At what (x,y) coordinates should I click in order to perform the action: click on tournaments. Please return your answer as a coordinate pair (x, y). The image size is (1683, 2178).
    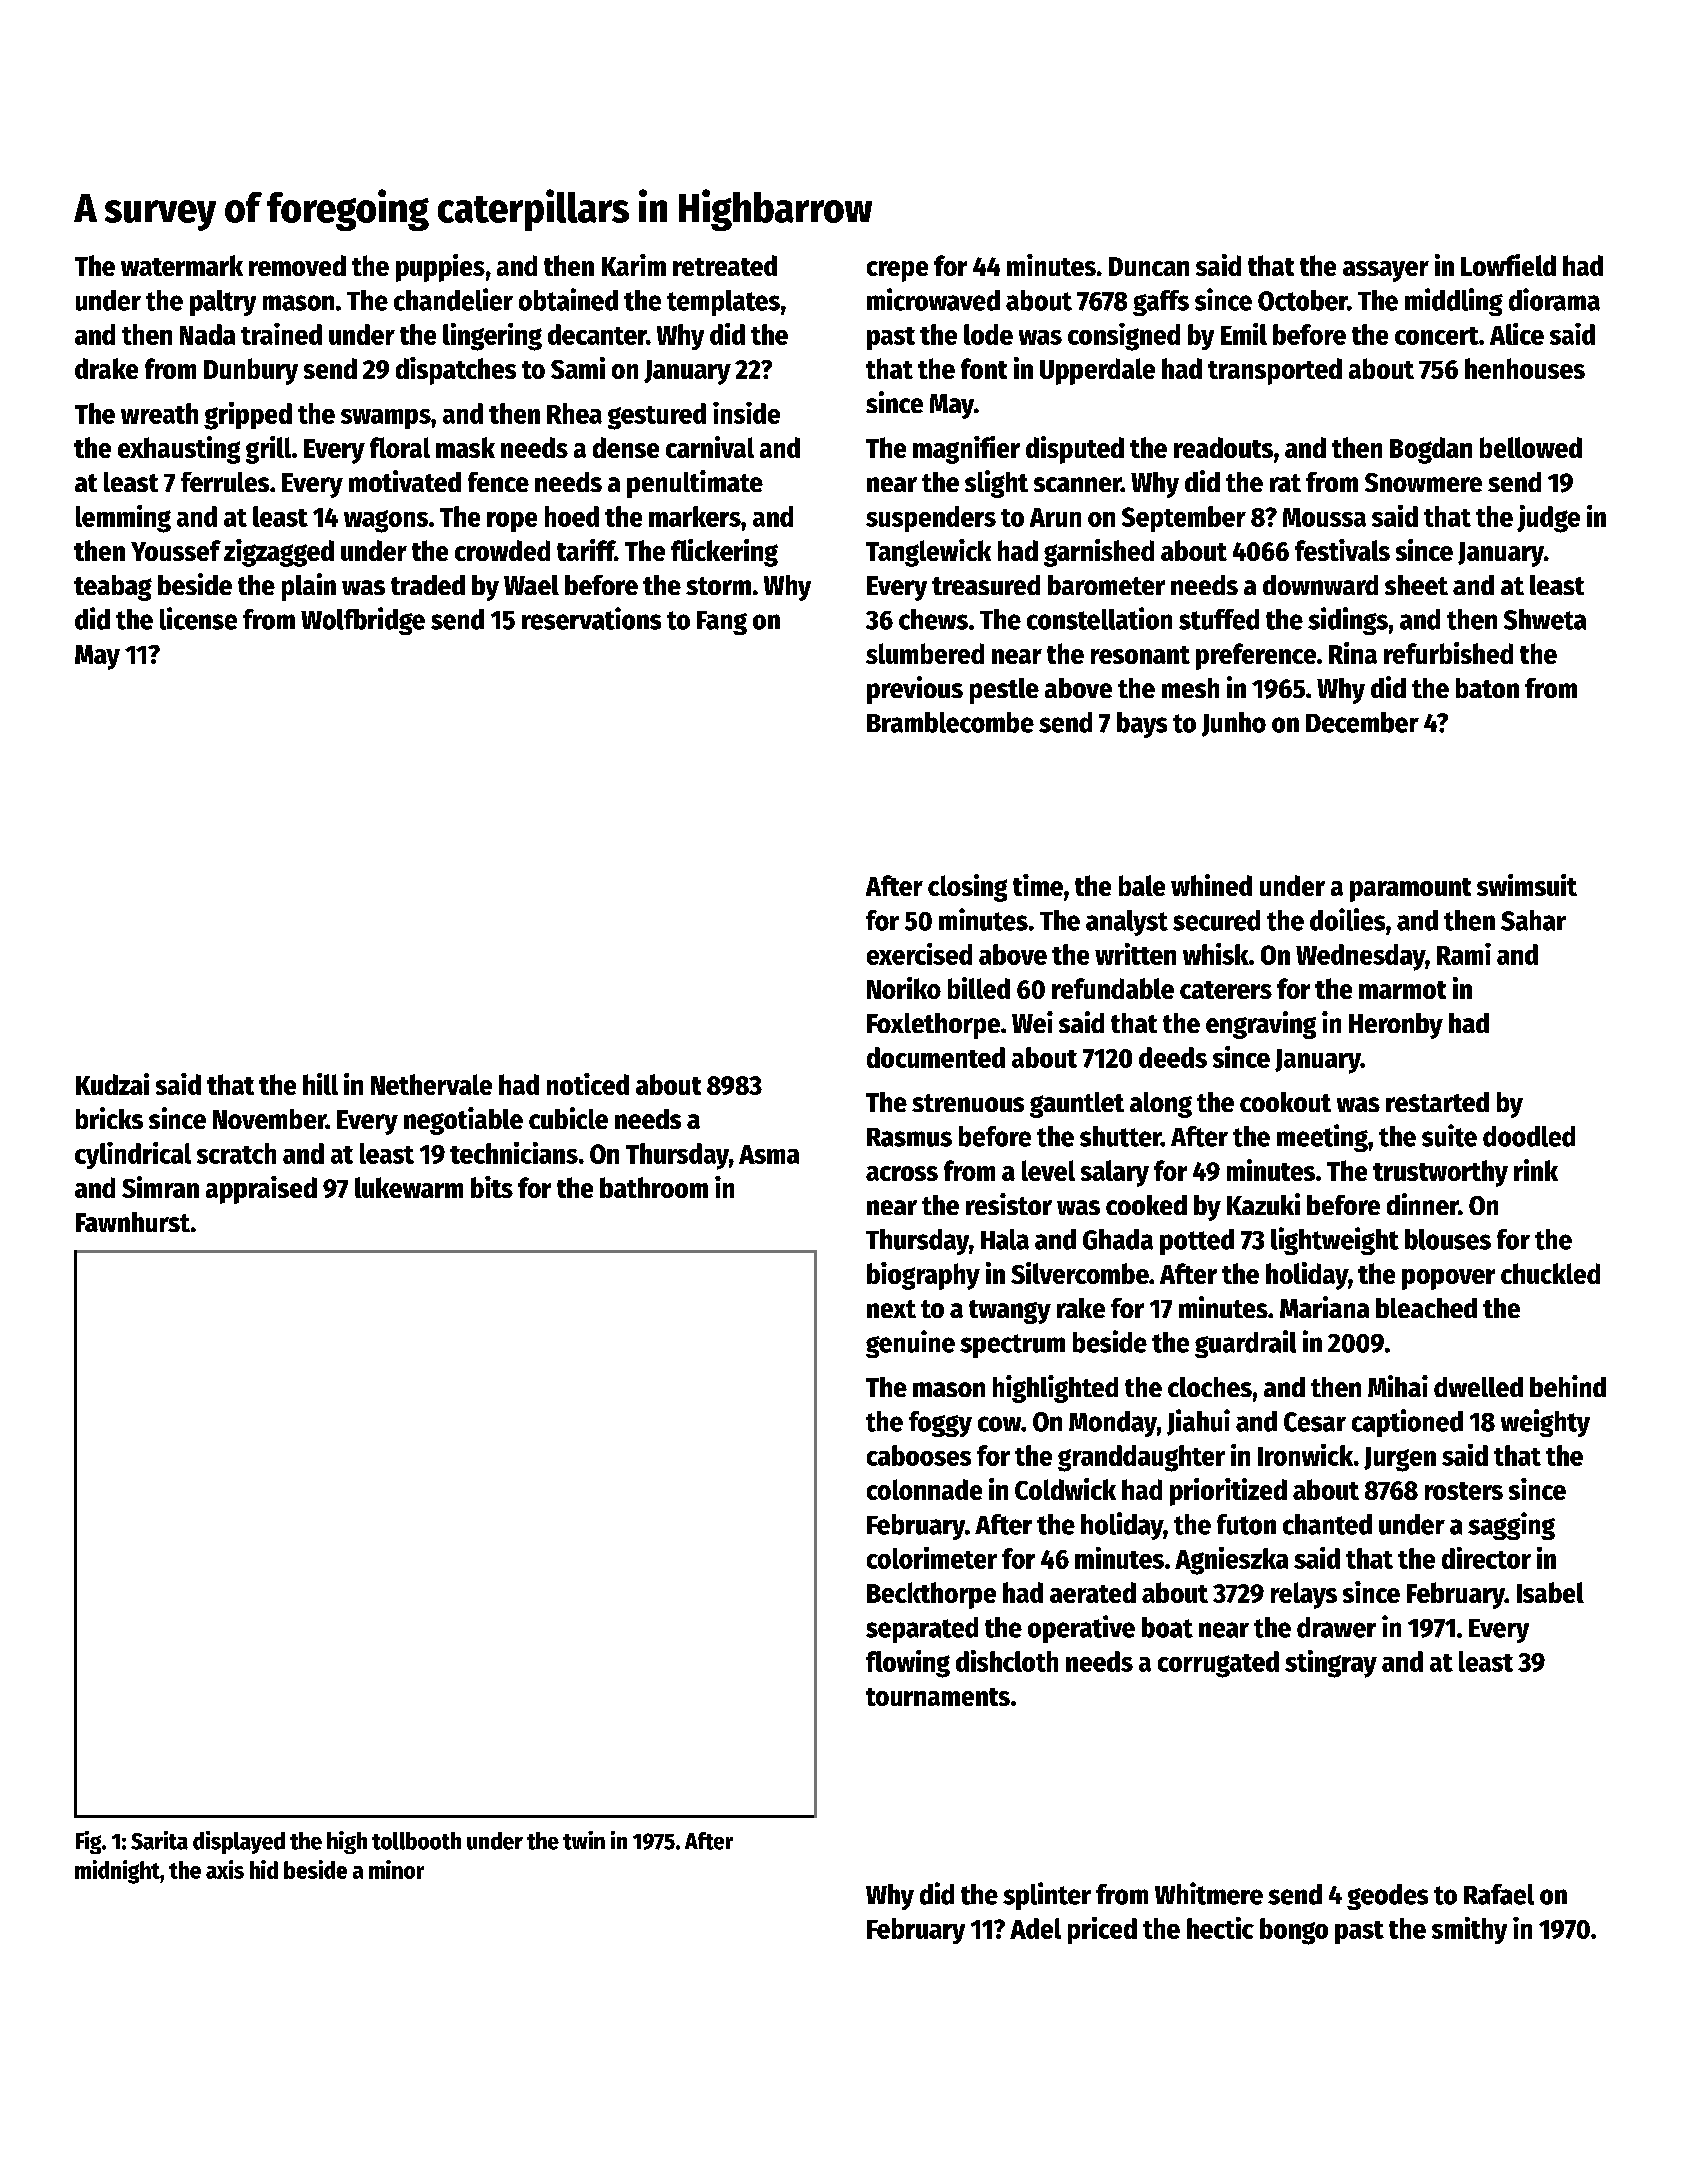
    Looking at the image, I should click on (938, 1697).
